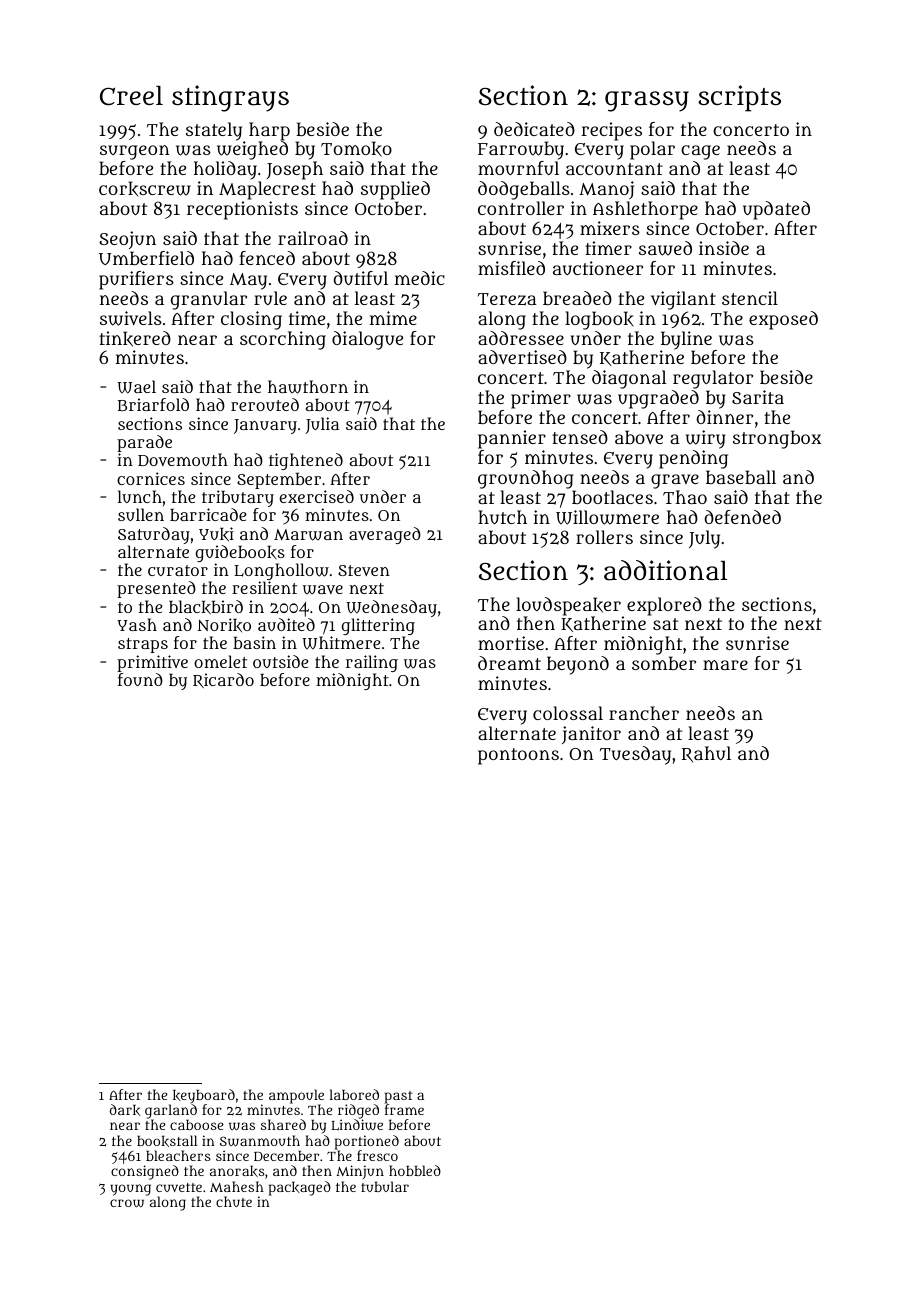 This image has height=1308, width=924. Describe the element at coordinates (137, 624) in the image. I see `Yash` at that location.
